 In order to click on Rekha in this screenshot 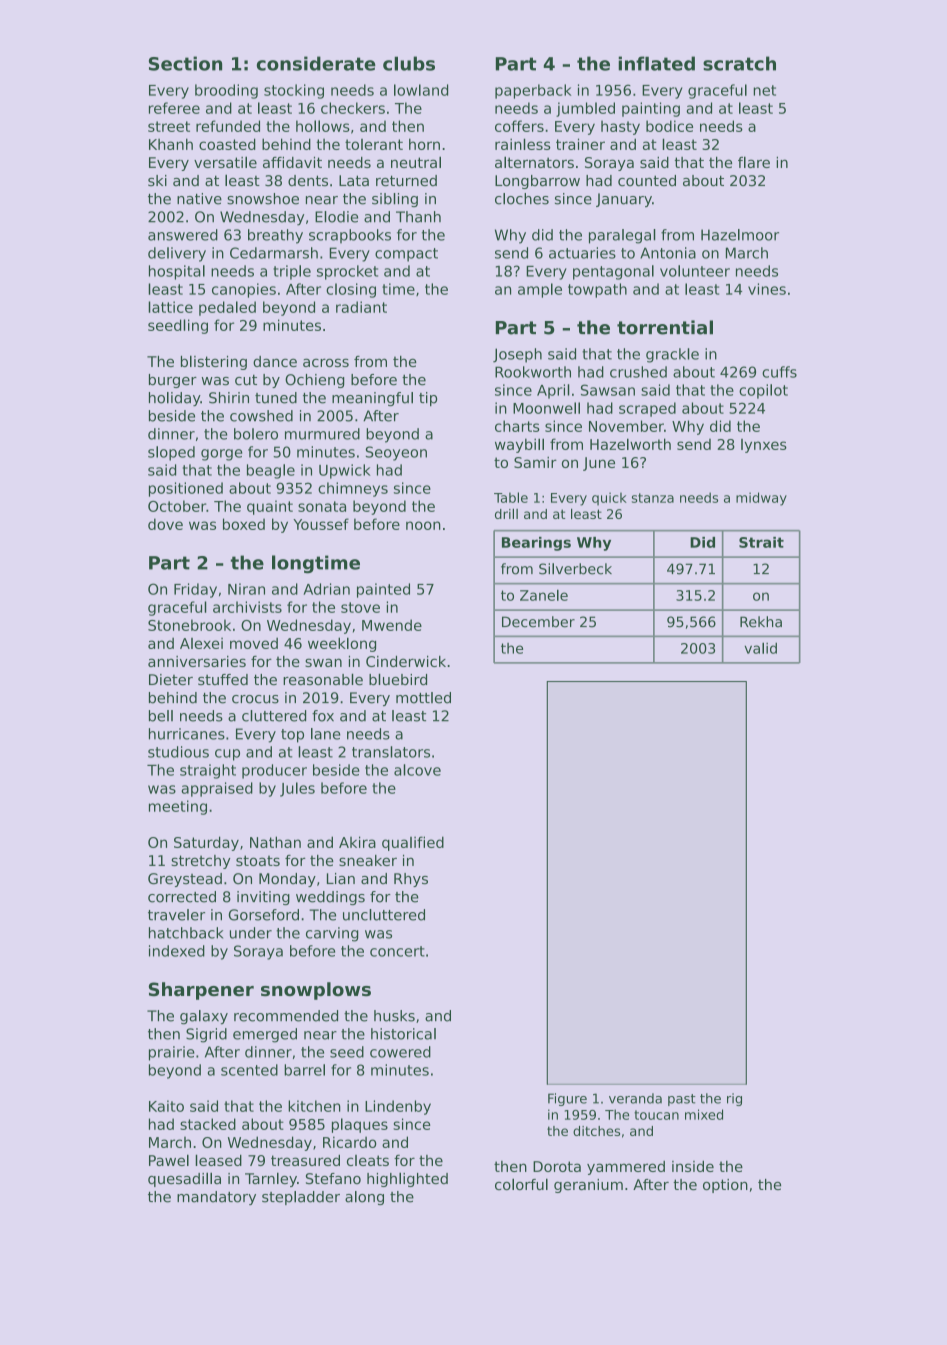, I will do `click(761, 622)`.
